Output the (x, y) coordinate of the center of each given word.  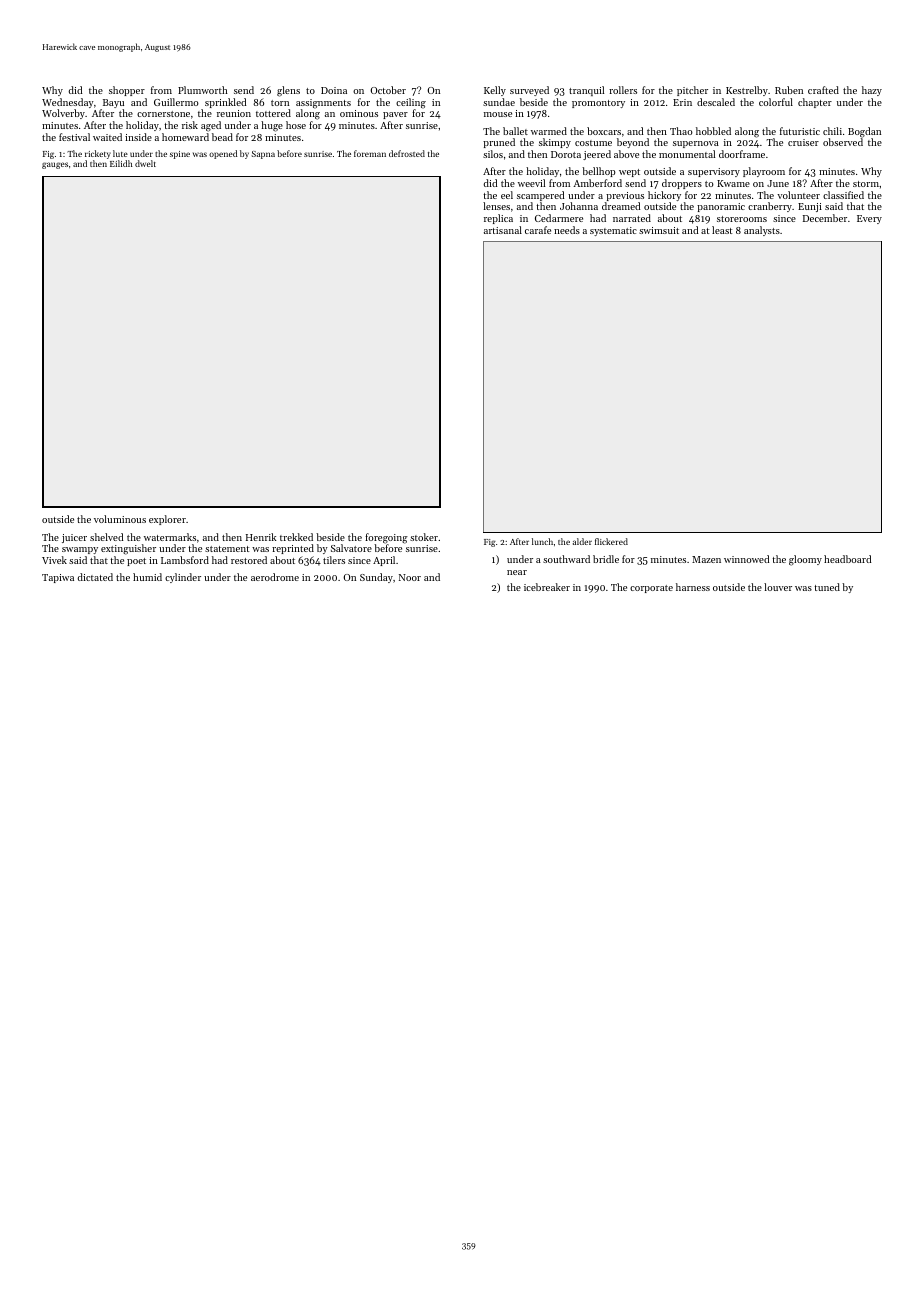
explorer (167, 520)
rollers (623, 90)
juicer (74, 538)
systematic (613, 231)
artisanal (503, 230)
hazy (872, 91)
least (722, 230)
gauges (55, 165)
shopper (127, 91)
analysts (762, 231)
